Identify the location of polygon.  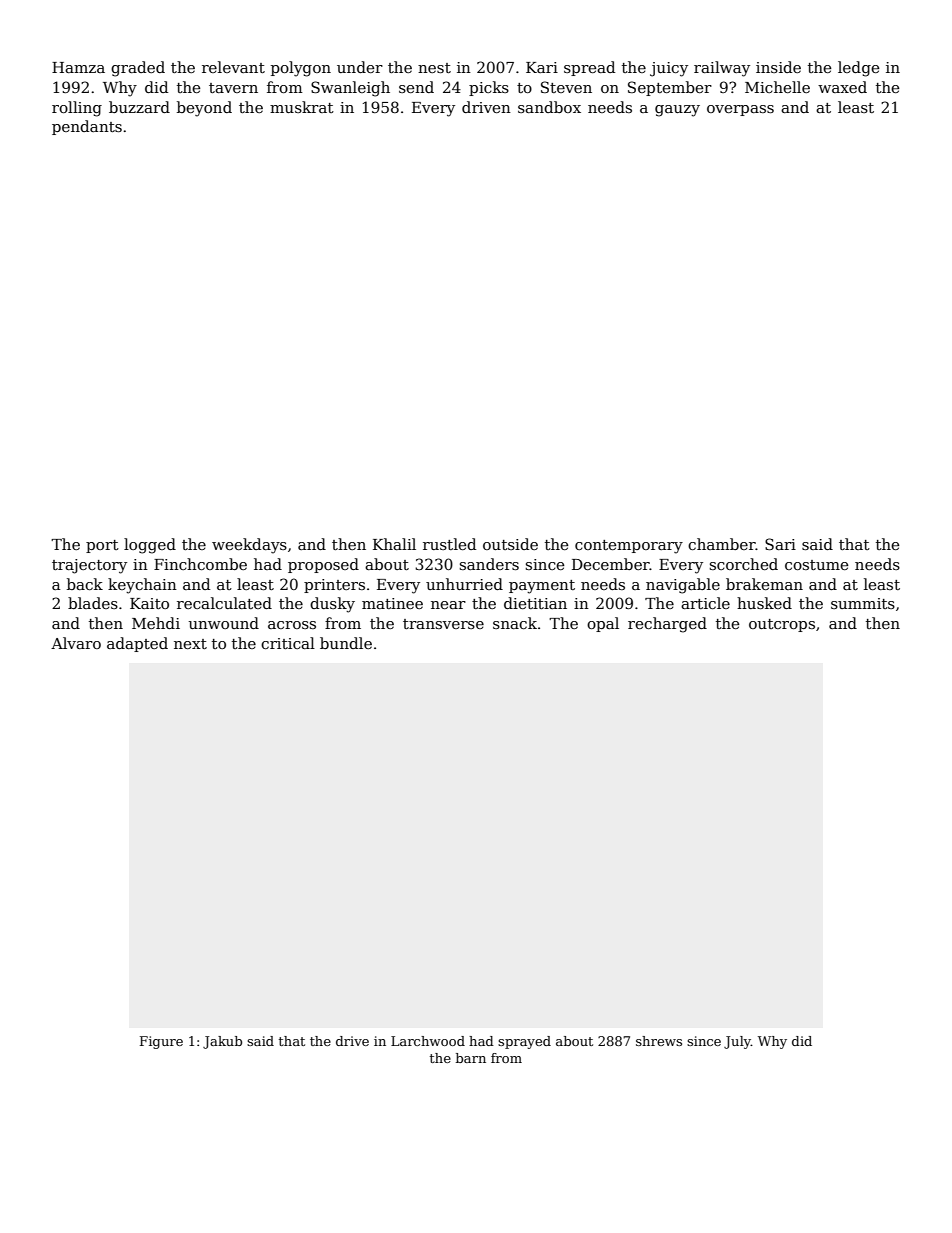
(301, 69).
